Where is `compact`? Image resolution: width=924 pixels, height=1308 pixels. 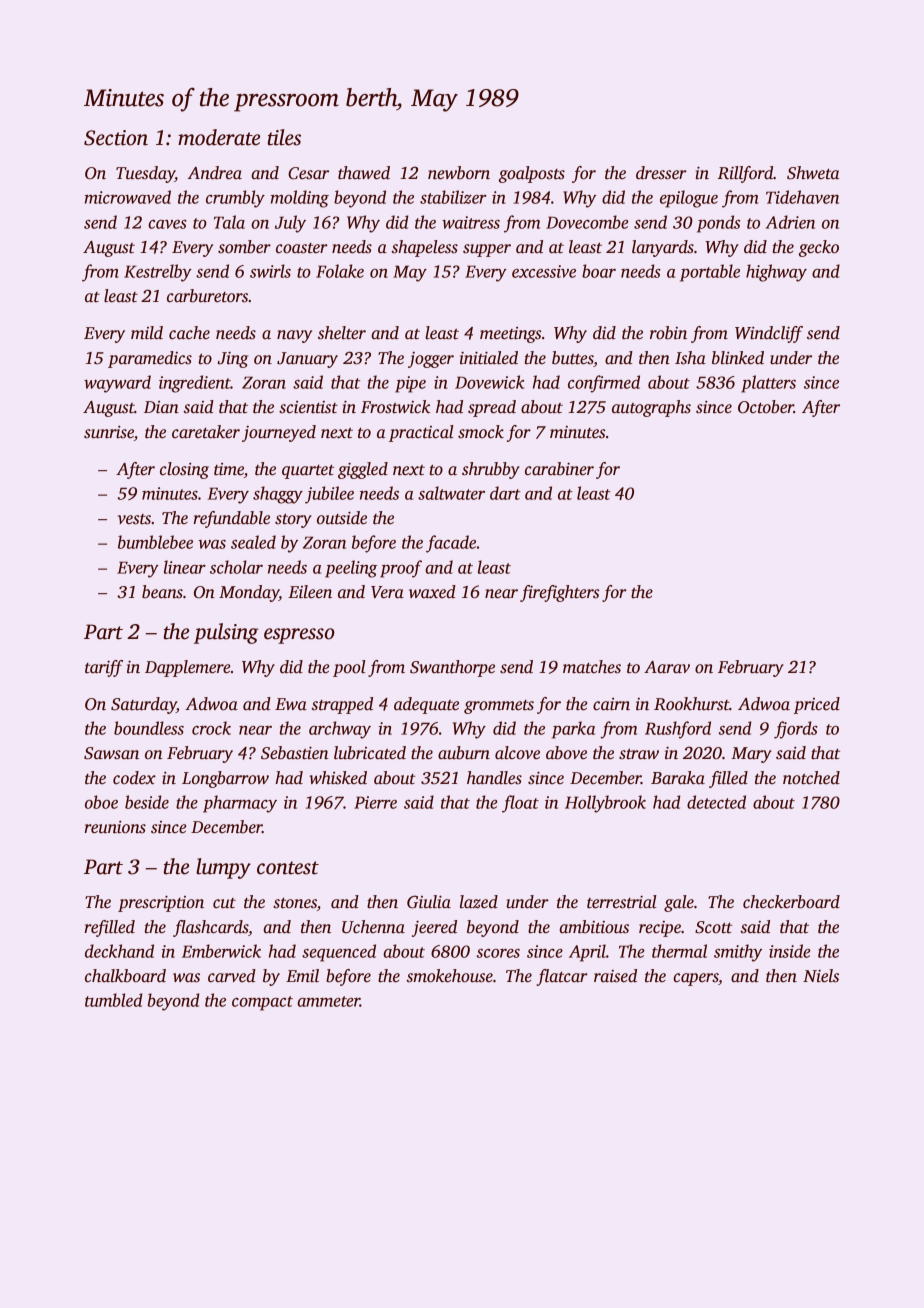
compact is located at coordinates (262, 1003).
